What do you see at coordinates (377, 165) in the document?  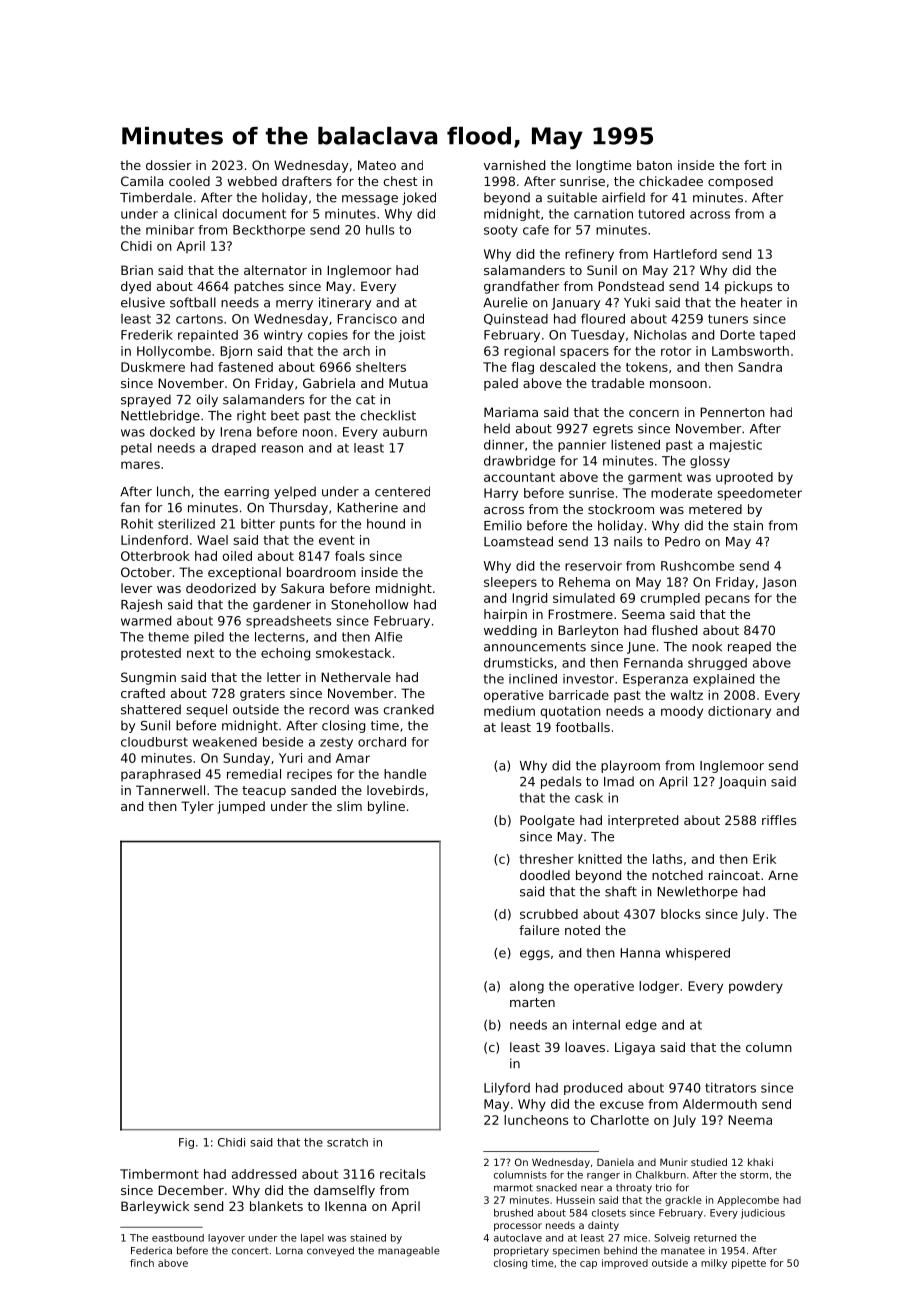 I see `Mateo` at bounding box center [377, 165].
